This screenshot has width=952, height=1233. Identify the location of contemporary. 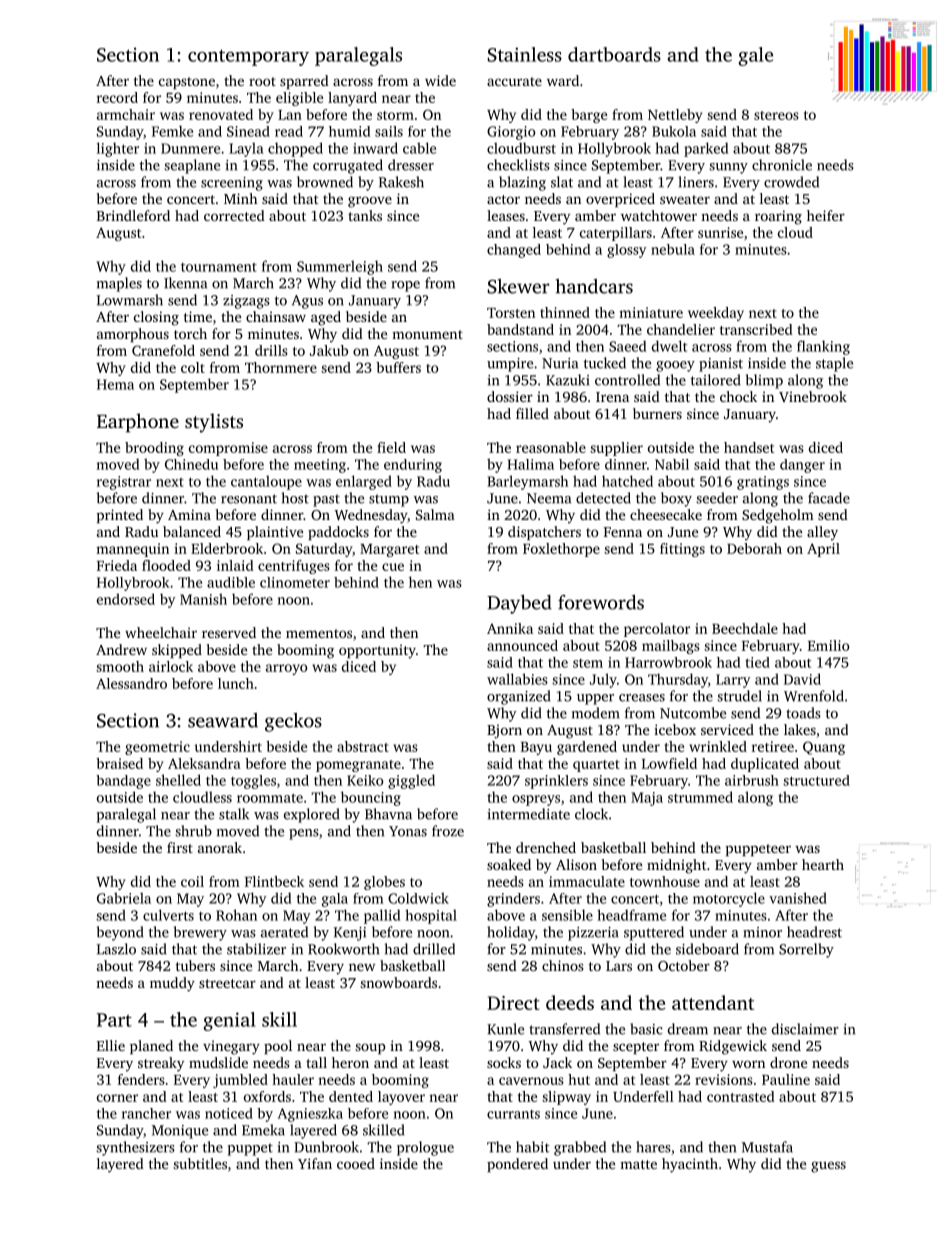
(248, 57).
